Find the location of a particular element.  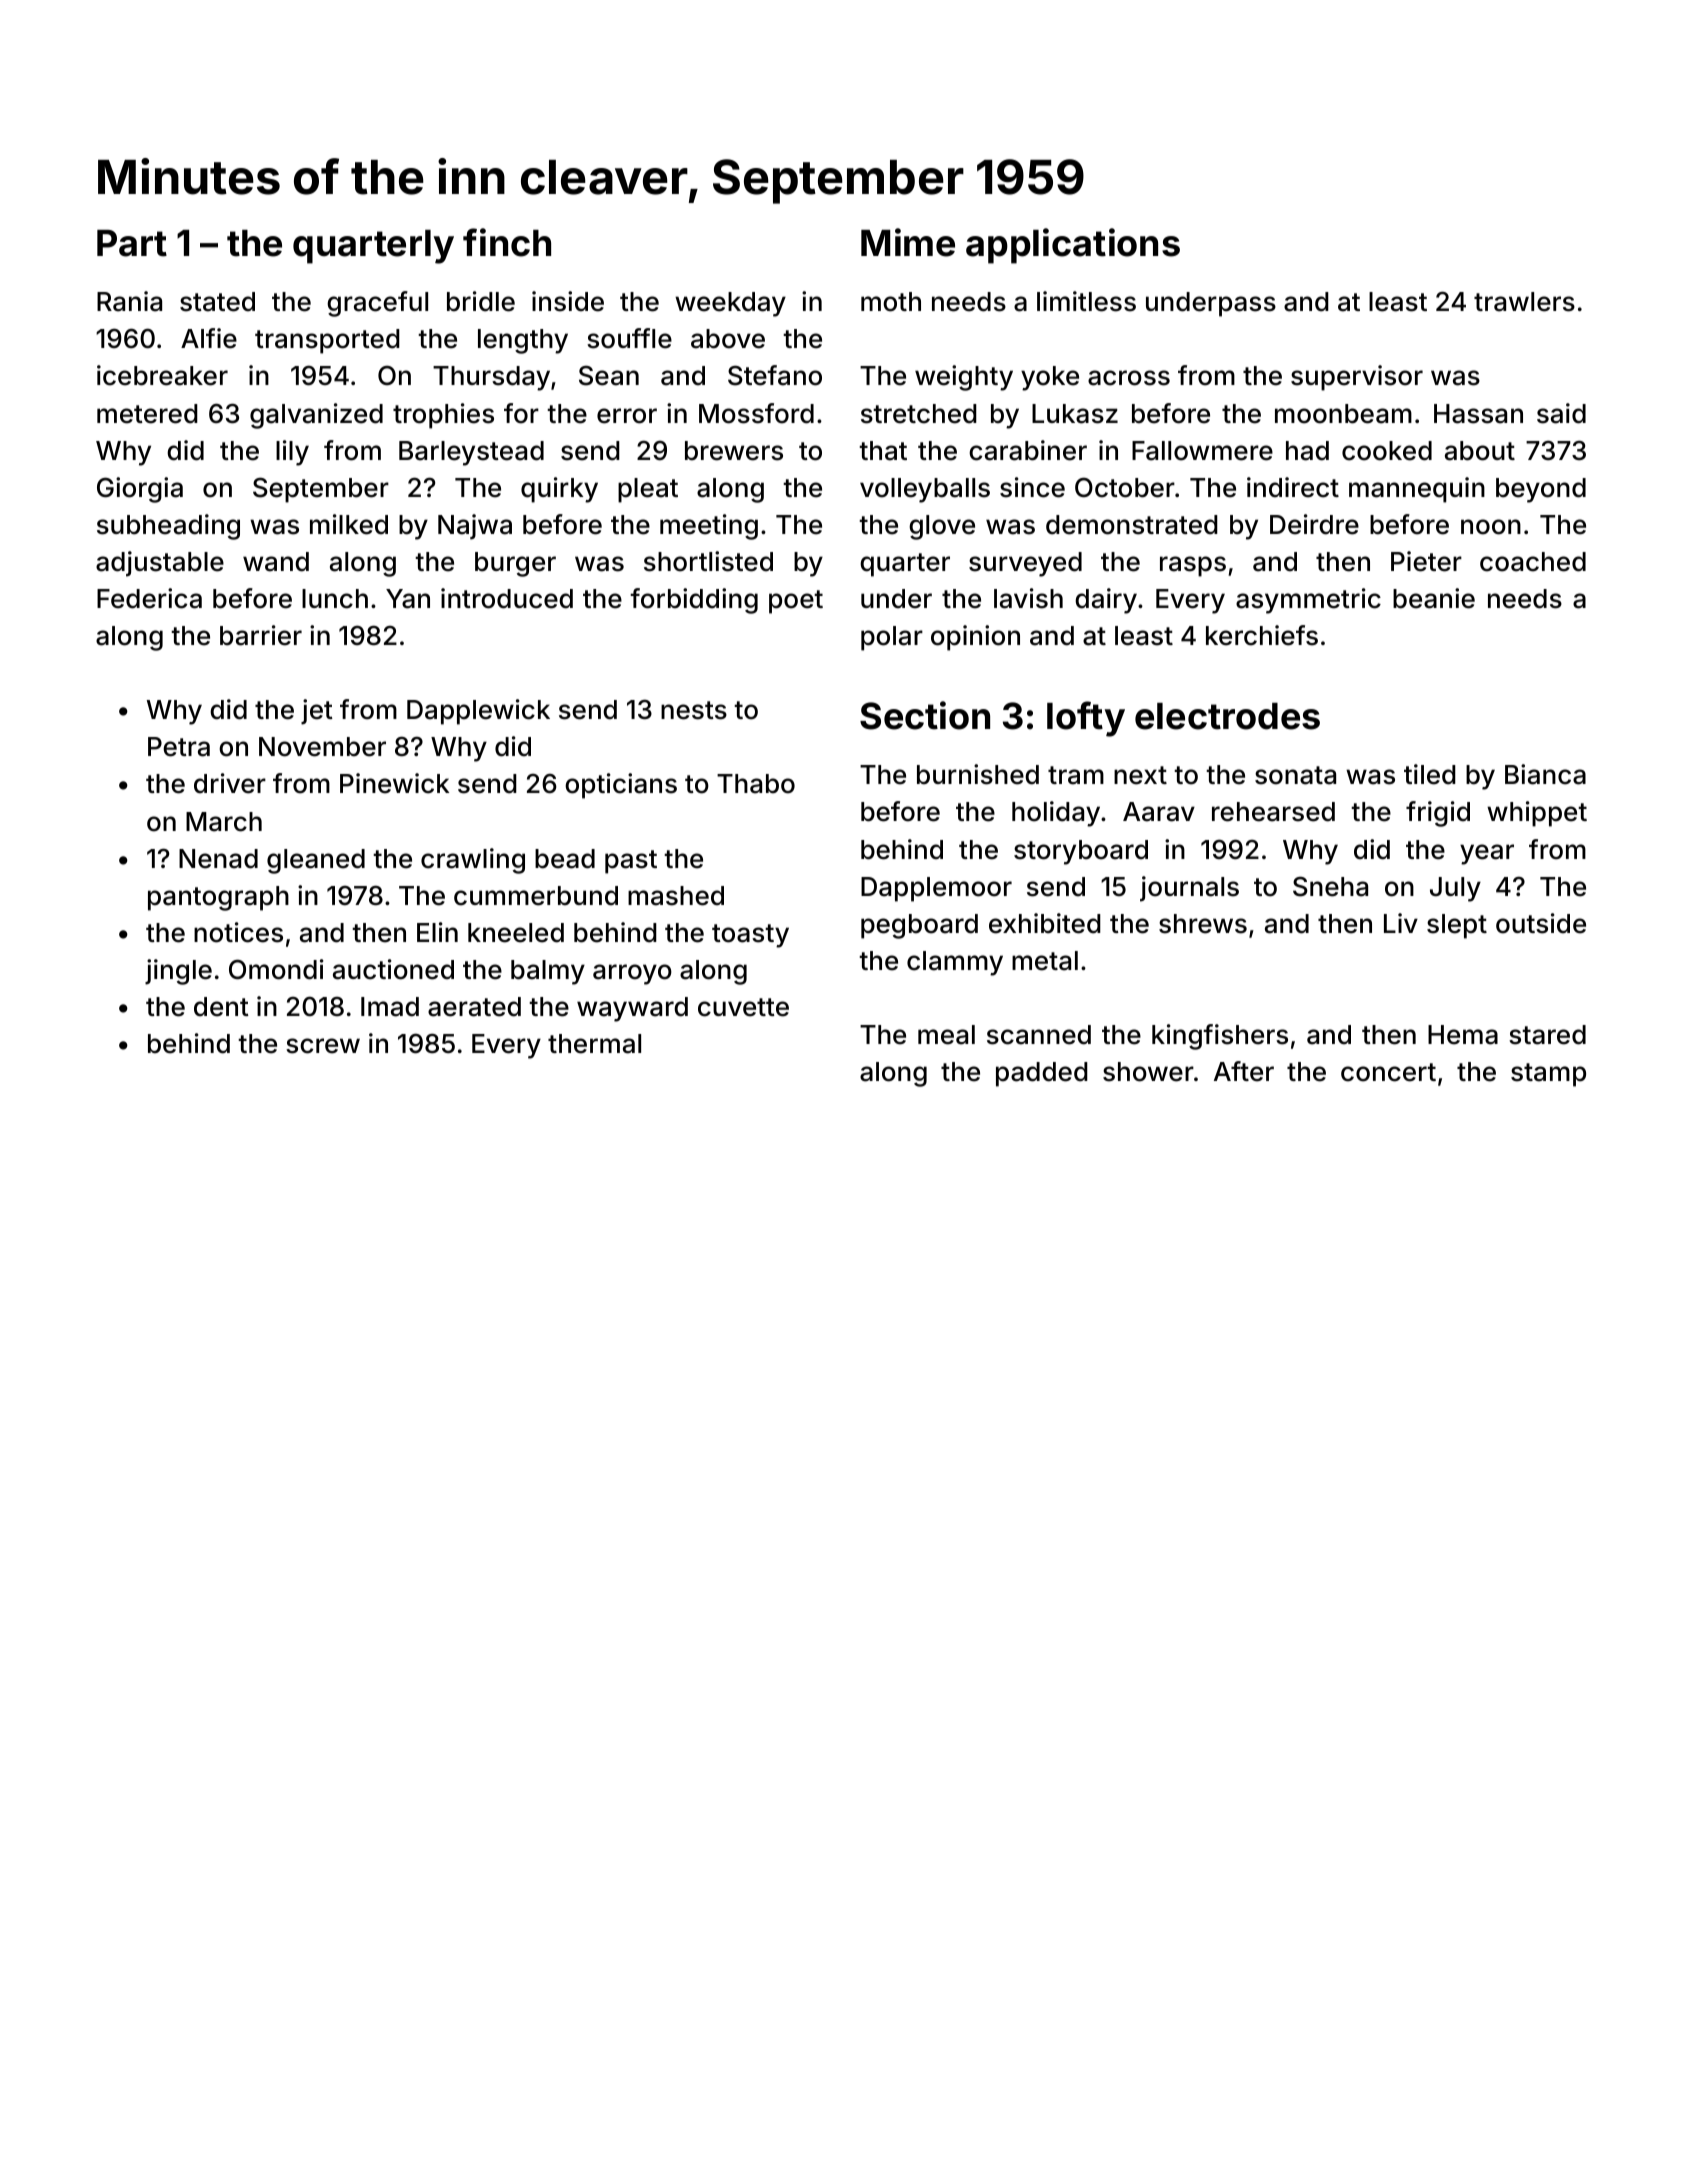

Hema is located at coordinates (1463, 1035).
